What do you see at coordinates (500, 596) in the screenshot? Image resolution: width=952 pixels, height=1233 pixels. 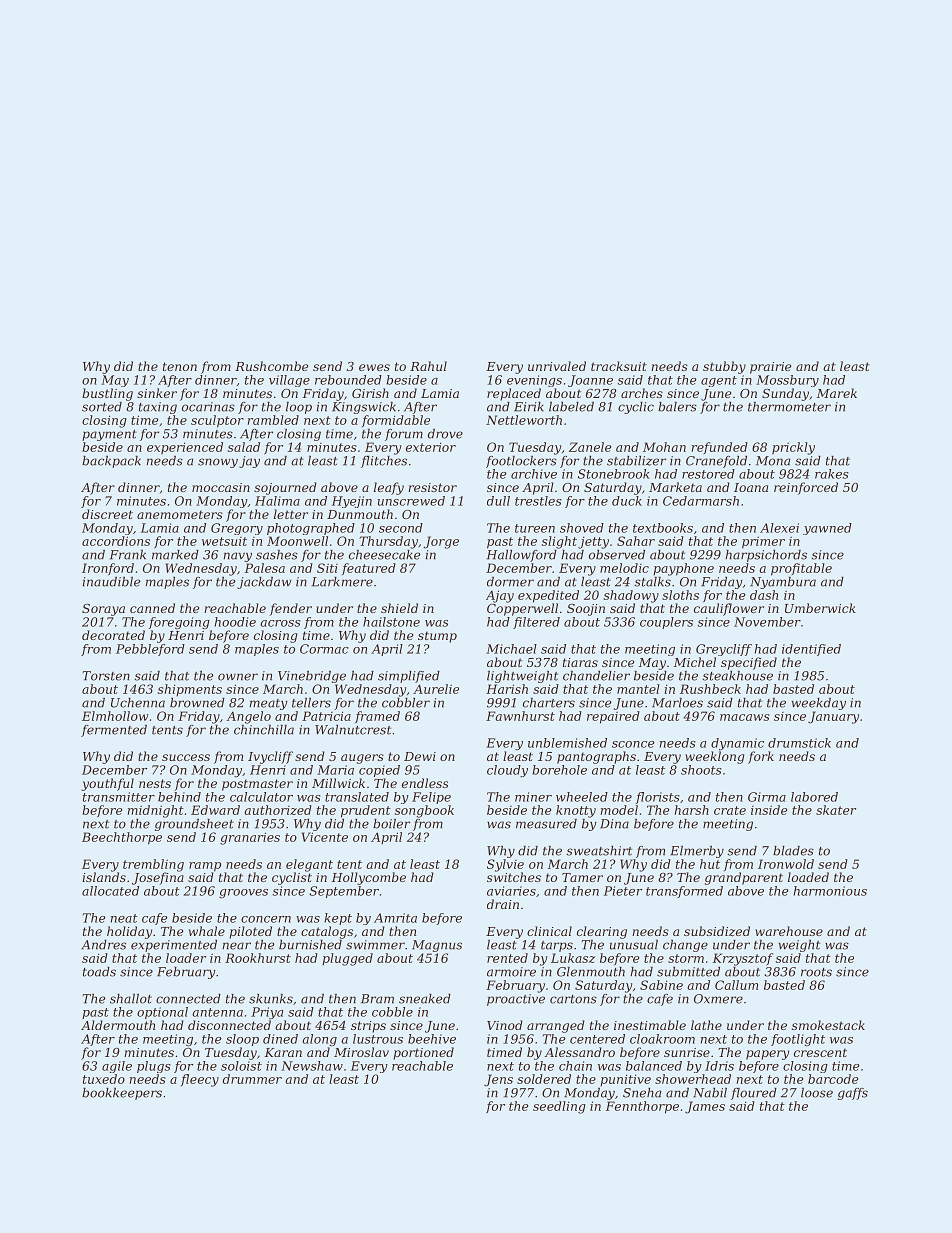 I see `Ajay` at bounding box center [500, 596].
